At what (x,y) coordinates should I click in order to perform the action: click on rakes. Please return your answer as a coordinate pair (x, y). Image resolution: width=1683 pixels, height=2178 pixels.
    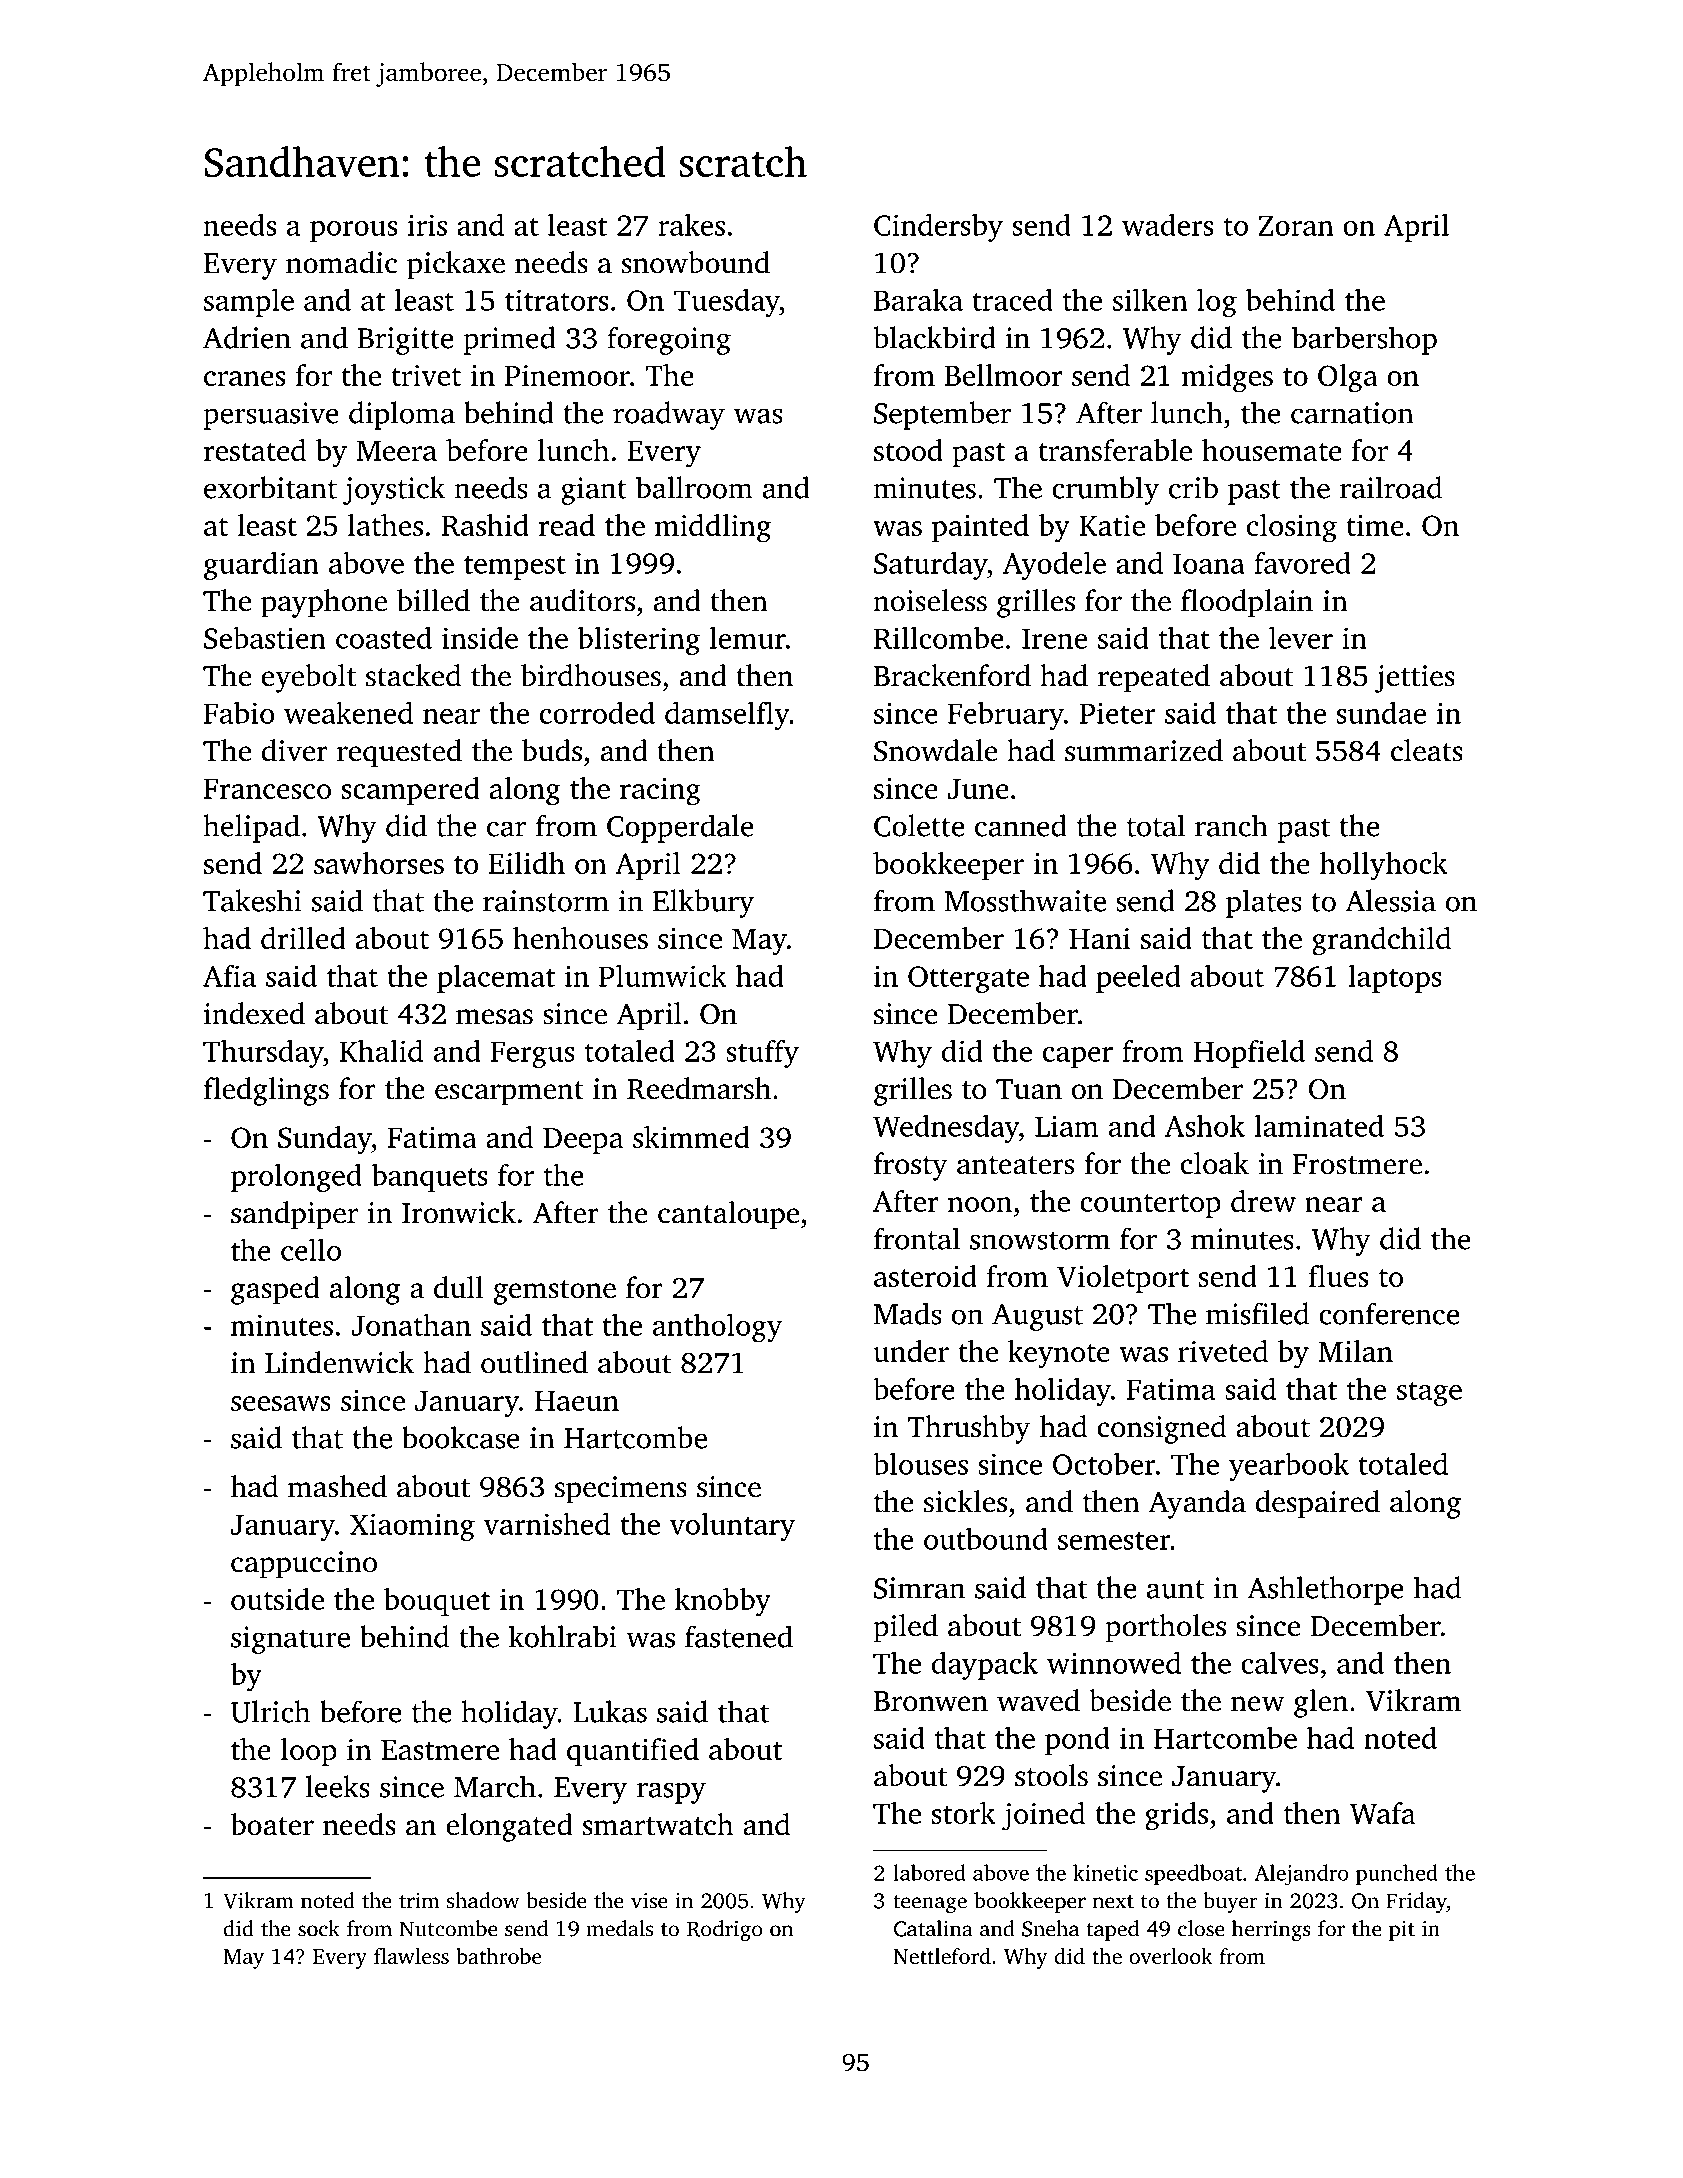
    Looking at the image, I should click on (691, 224).
